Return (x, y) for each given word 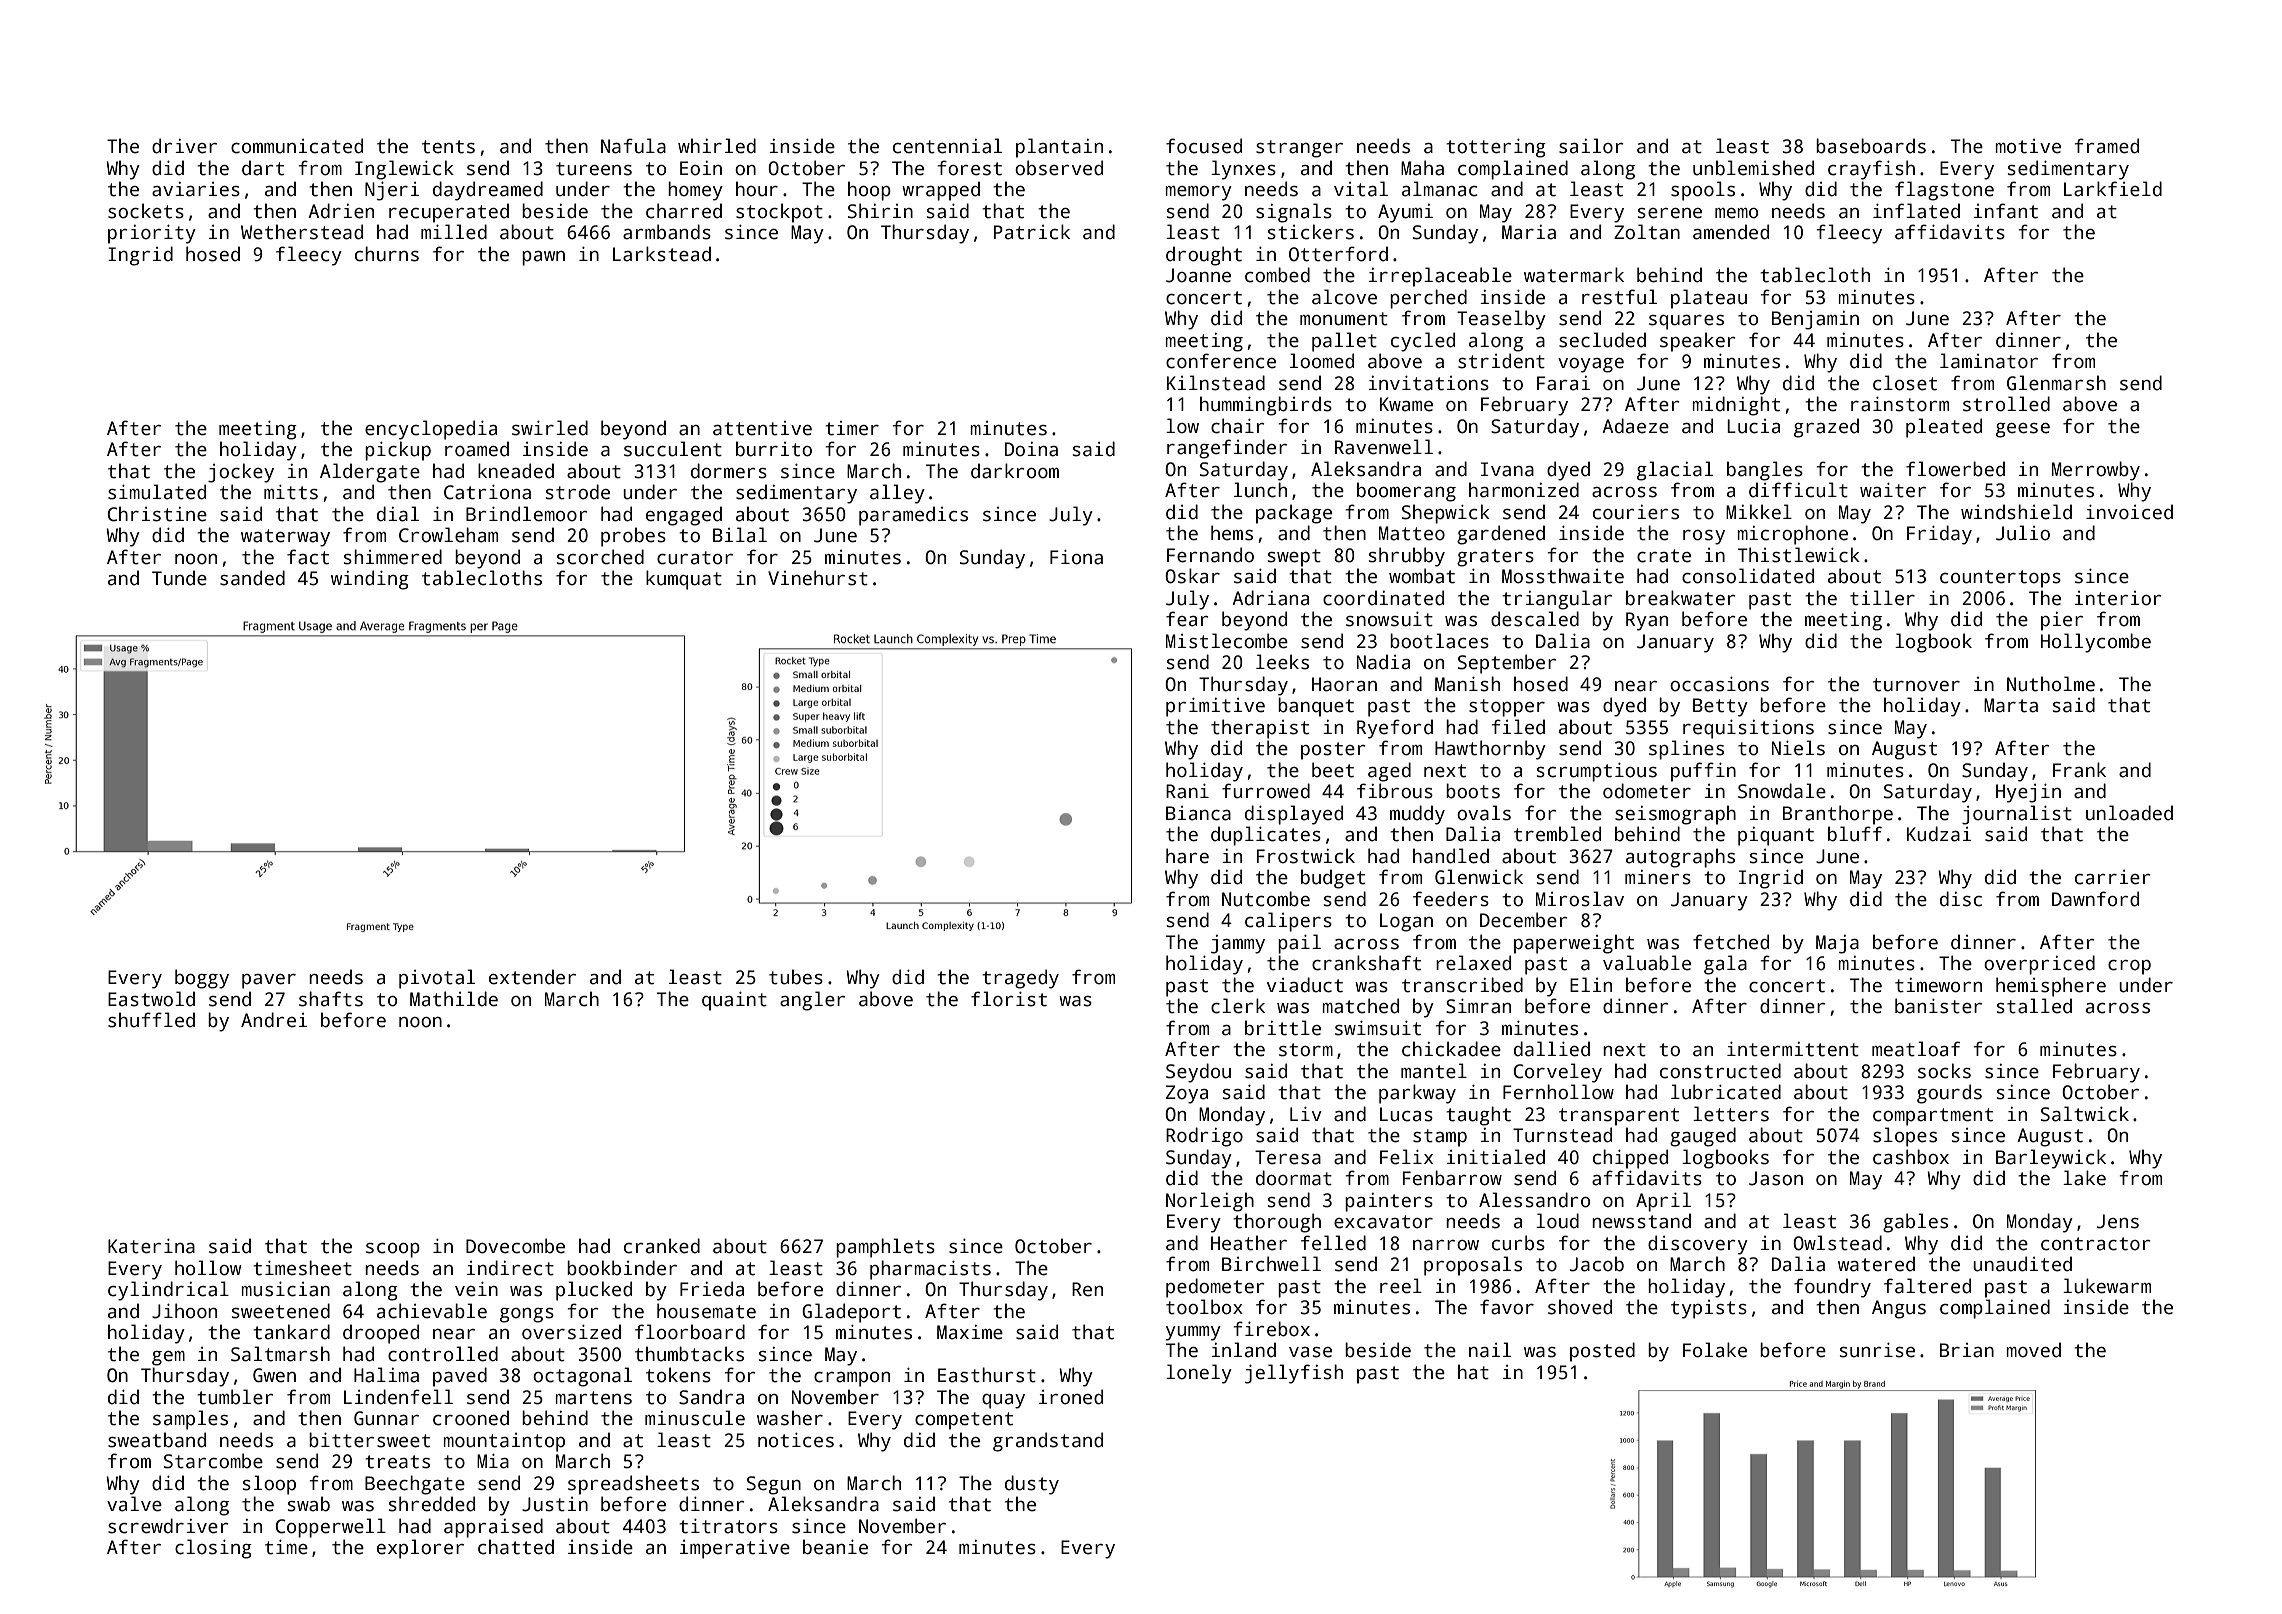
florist (1009, 999)
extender (532, 977)
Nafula (633, 146)
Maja (1837, 944)
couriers (1636, 512)
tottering (1496, 148)
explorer (420, 1549)
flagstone (1944, 191)
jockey (241, 473)
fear (1187, 619)
